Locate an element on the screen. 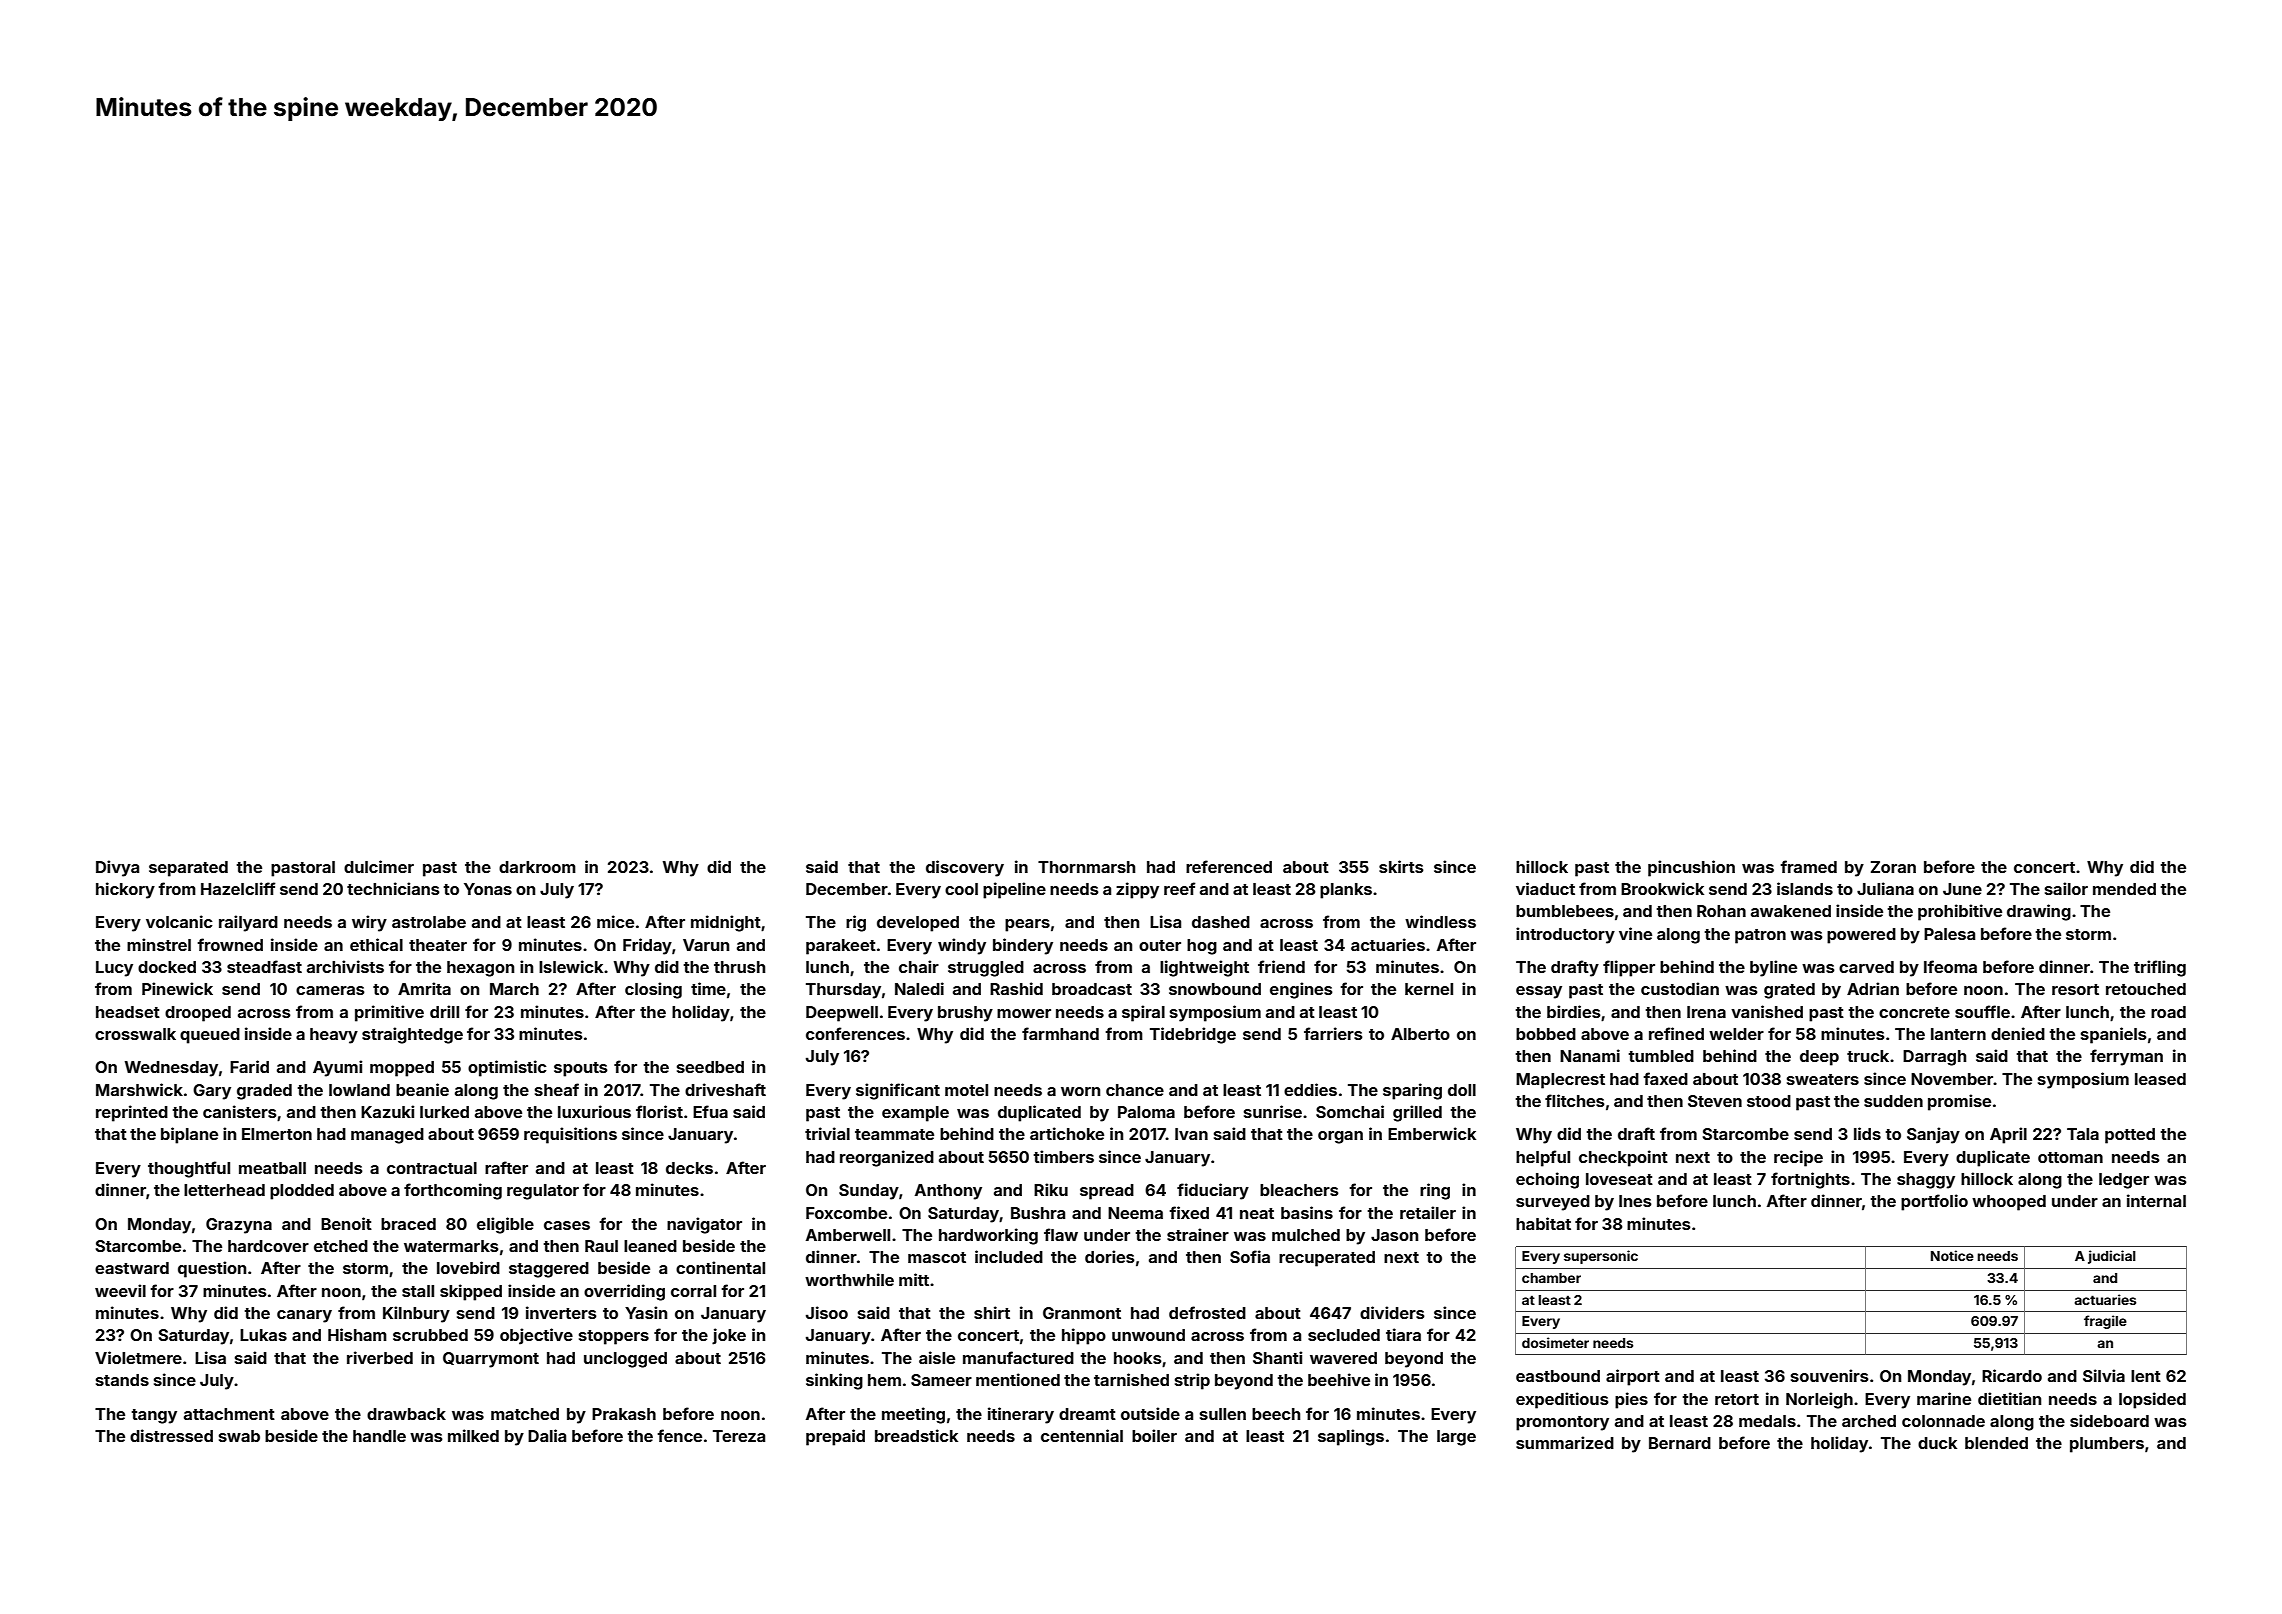 The width and height of the screenshot is (2282, 1614). Zoran is located at coordinates (1893, 867).
